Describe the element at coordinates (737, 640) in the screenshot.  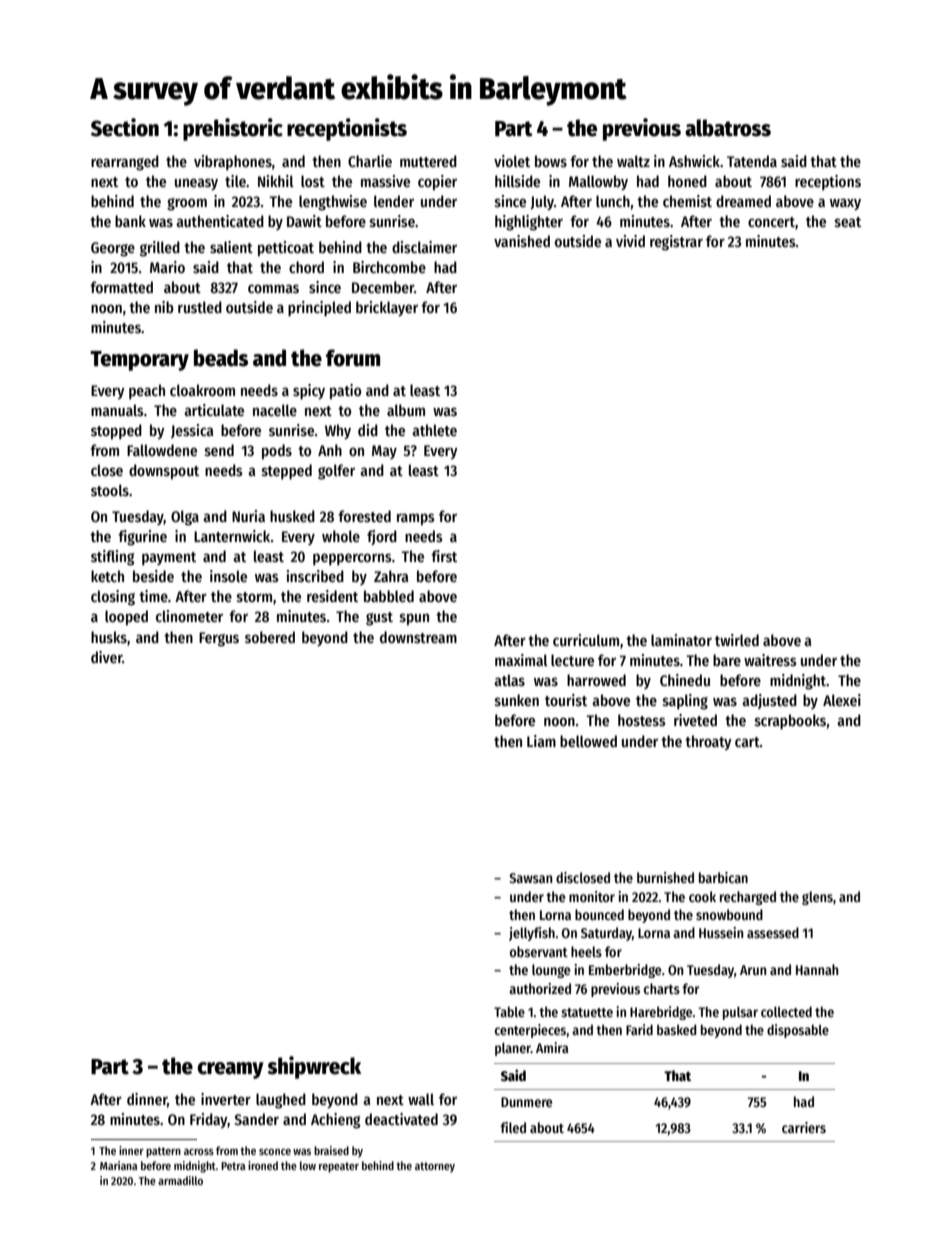
I see `twirled` at that location.
